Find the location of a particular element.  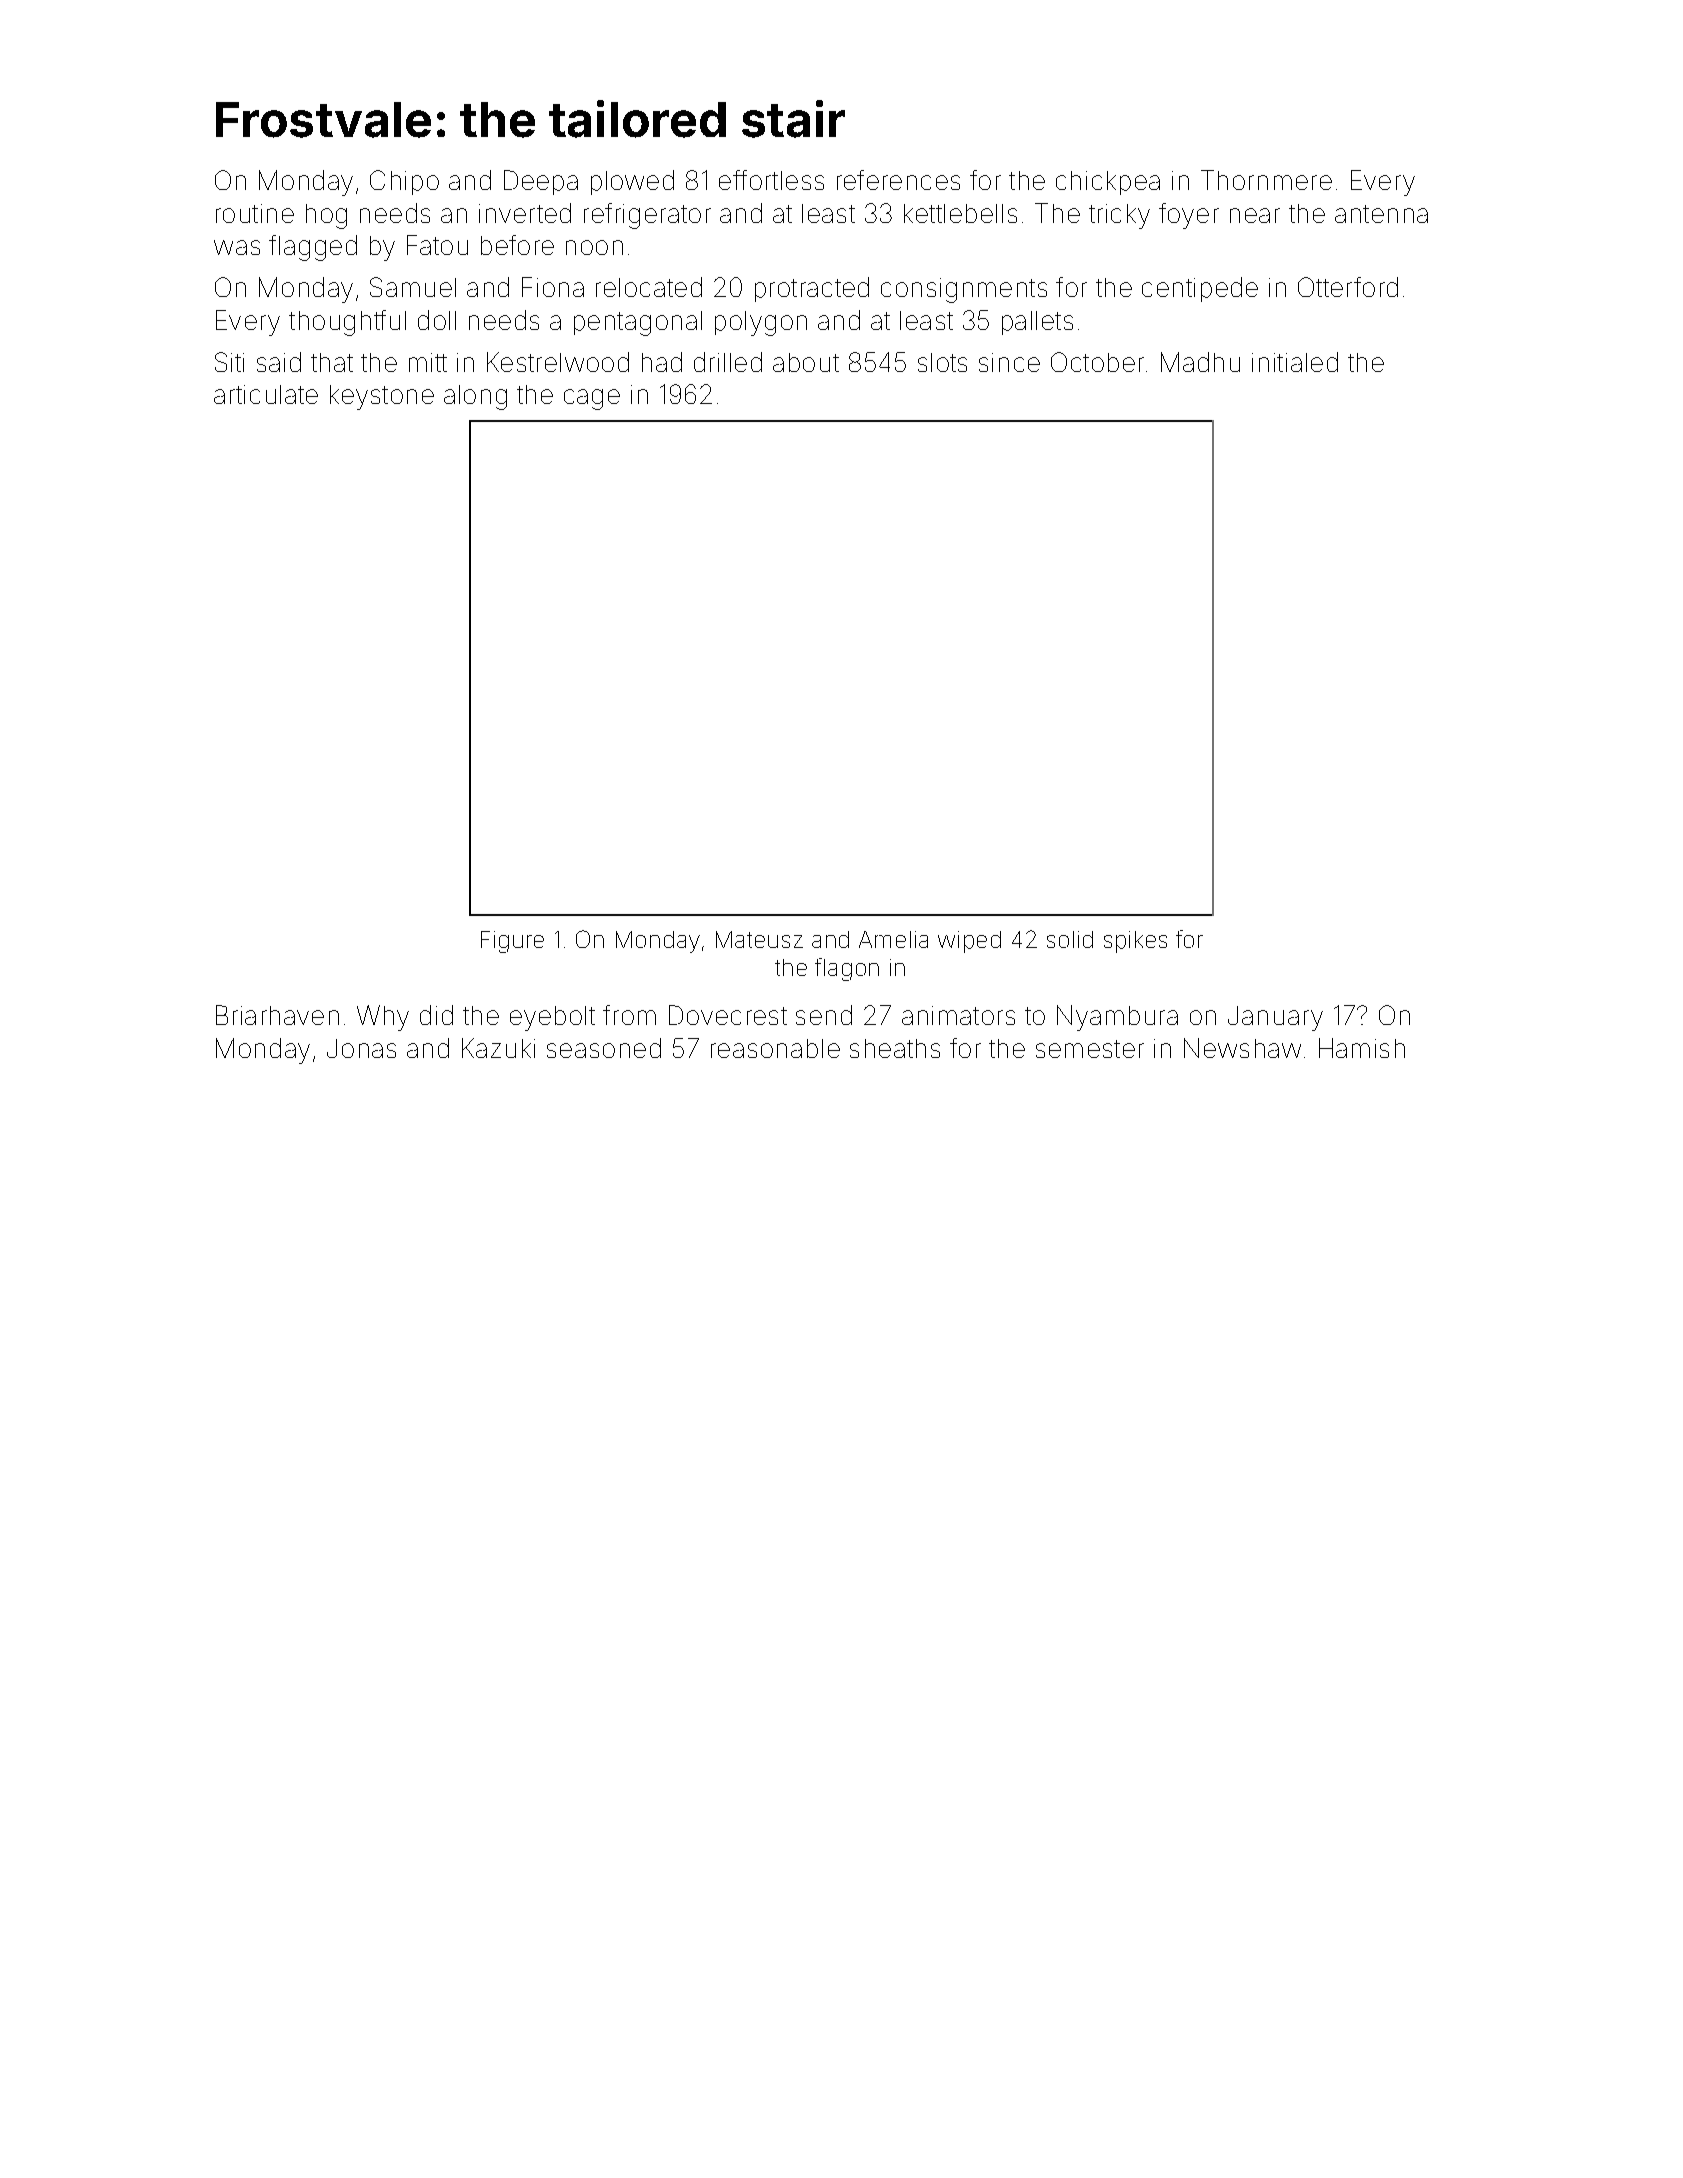

cage is located at coordinates (592, 399).
